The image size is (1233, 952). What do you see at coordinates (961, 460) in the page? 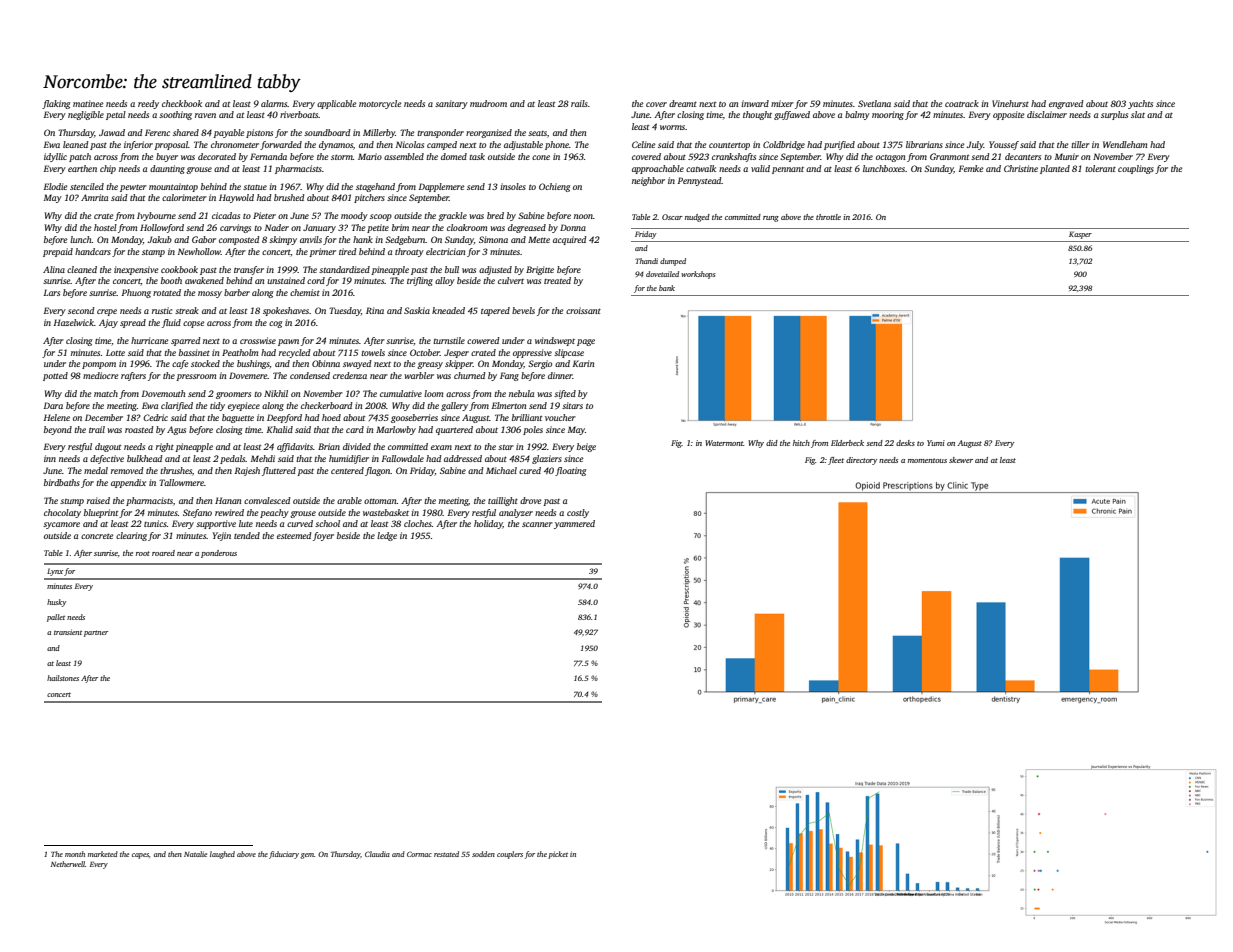
I see `skewer` at bounding box center [961, 460].
